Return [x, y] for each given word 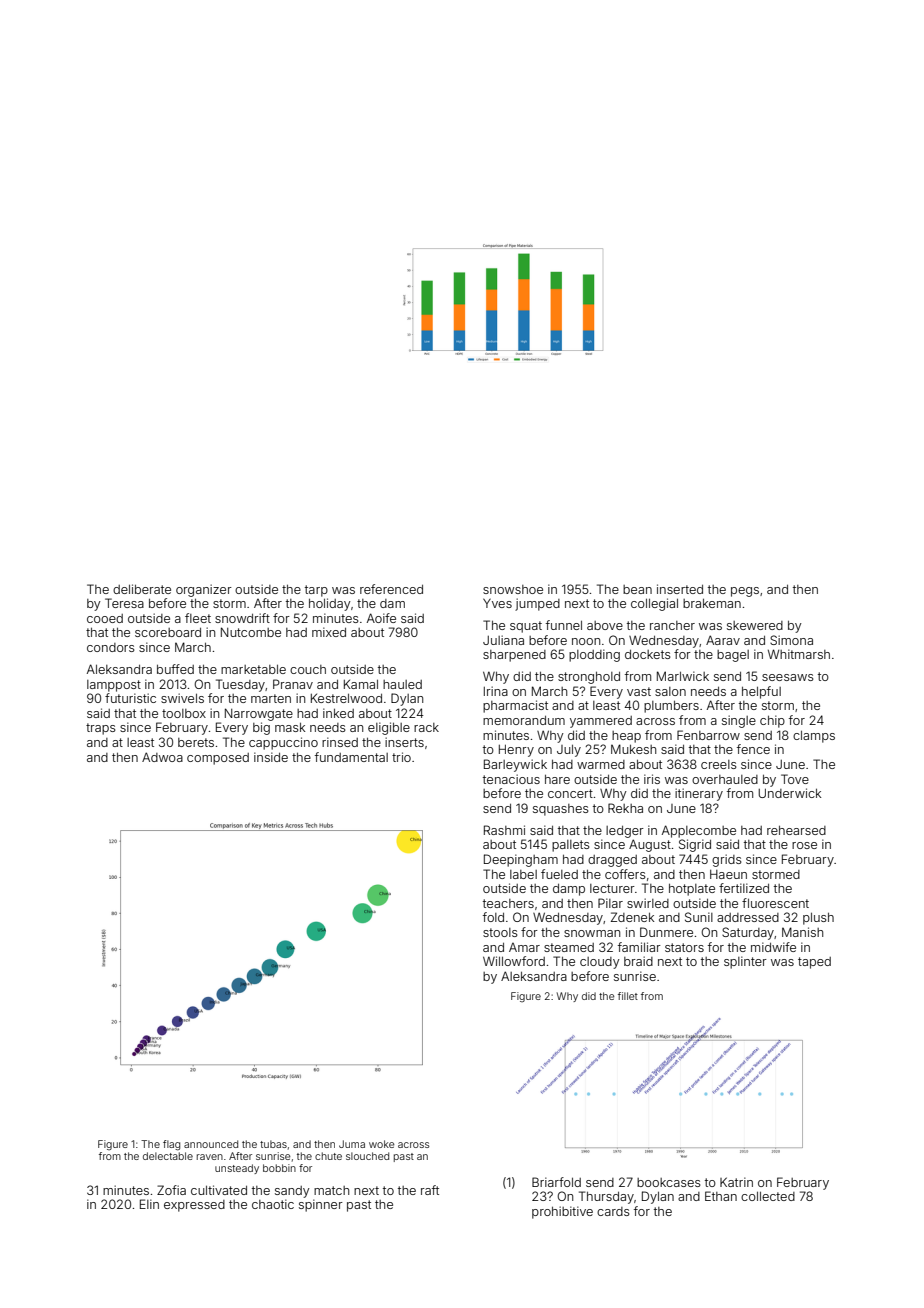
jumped [537, 604]
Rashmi [504, 830]
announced [211, 1144]
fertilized [744, 888]
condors [111, 647]
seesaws [788, 677]
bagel [733, 656]
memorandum [524, 720]
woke [381, 1144]
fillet [628, 996]
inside [271, 757]
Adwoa [162, 757]
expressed [194, 1206]
